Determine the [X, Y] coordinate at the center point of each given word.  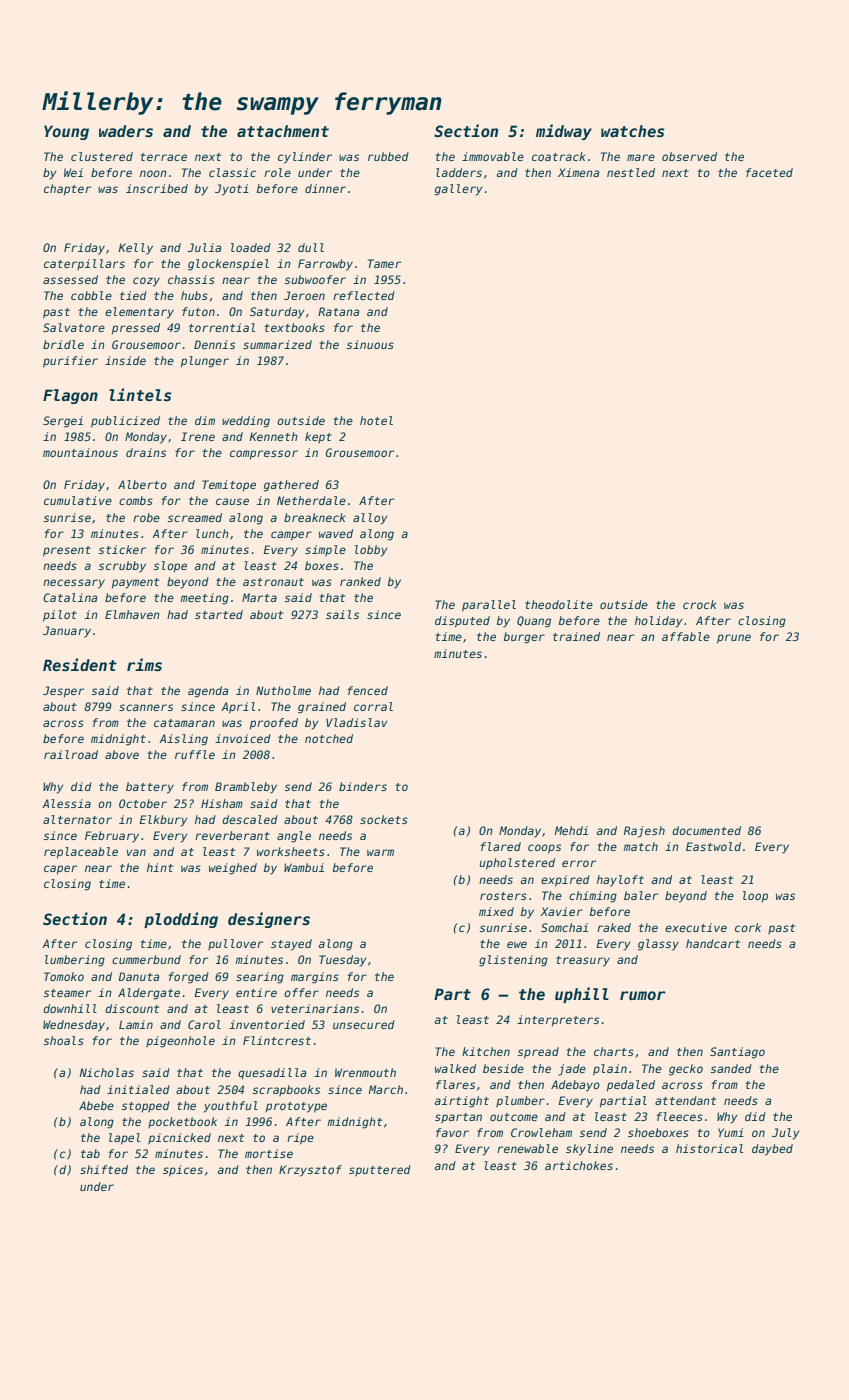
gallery [459, 190]
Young [66, 132]
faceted [769, 172]
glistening [513, 961]
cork [748, 927]
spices [183, 1171]
